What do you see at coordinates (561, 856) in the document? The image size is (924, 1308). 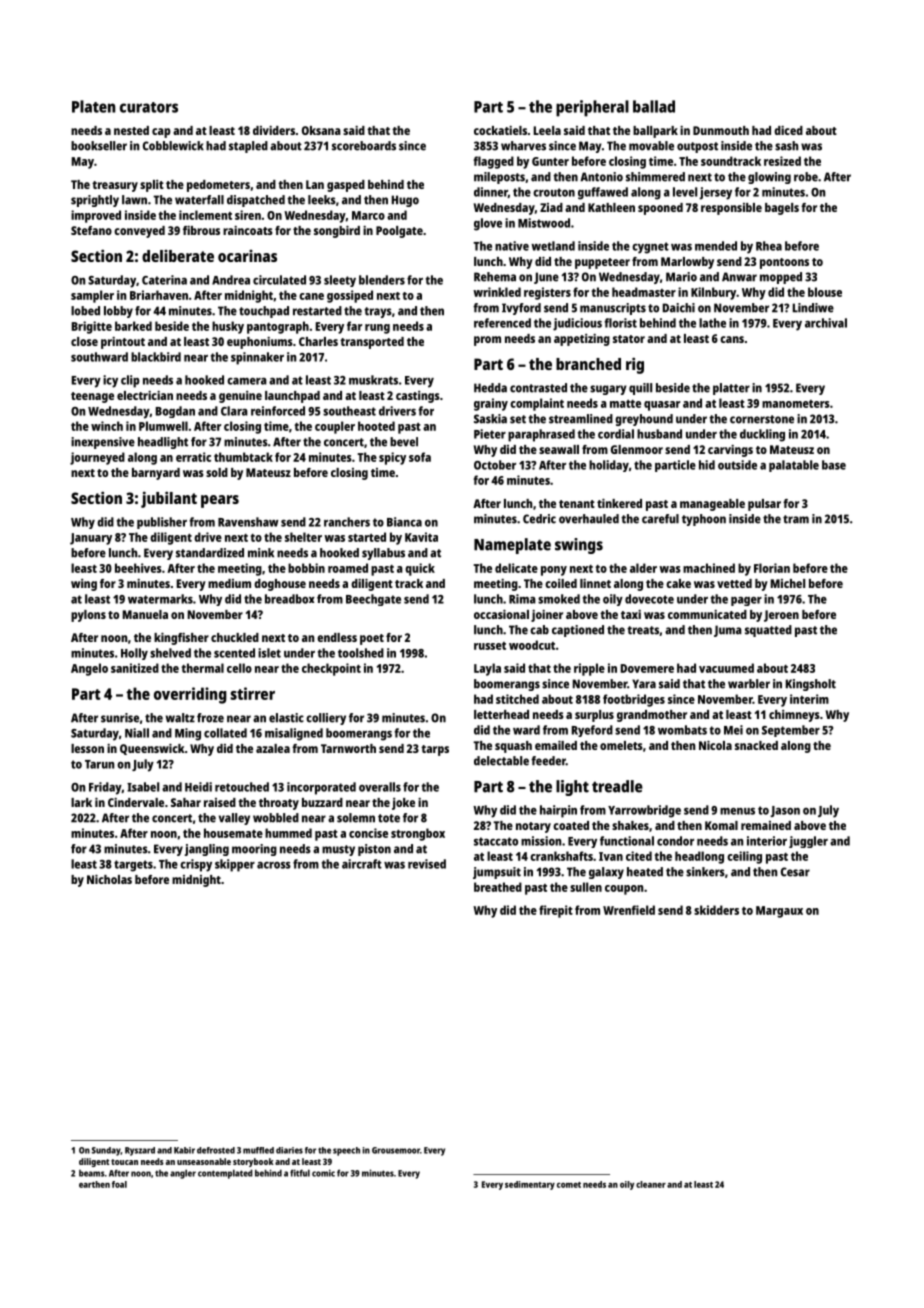 I see `crankshafts` at bounding box center [561, 856].
